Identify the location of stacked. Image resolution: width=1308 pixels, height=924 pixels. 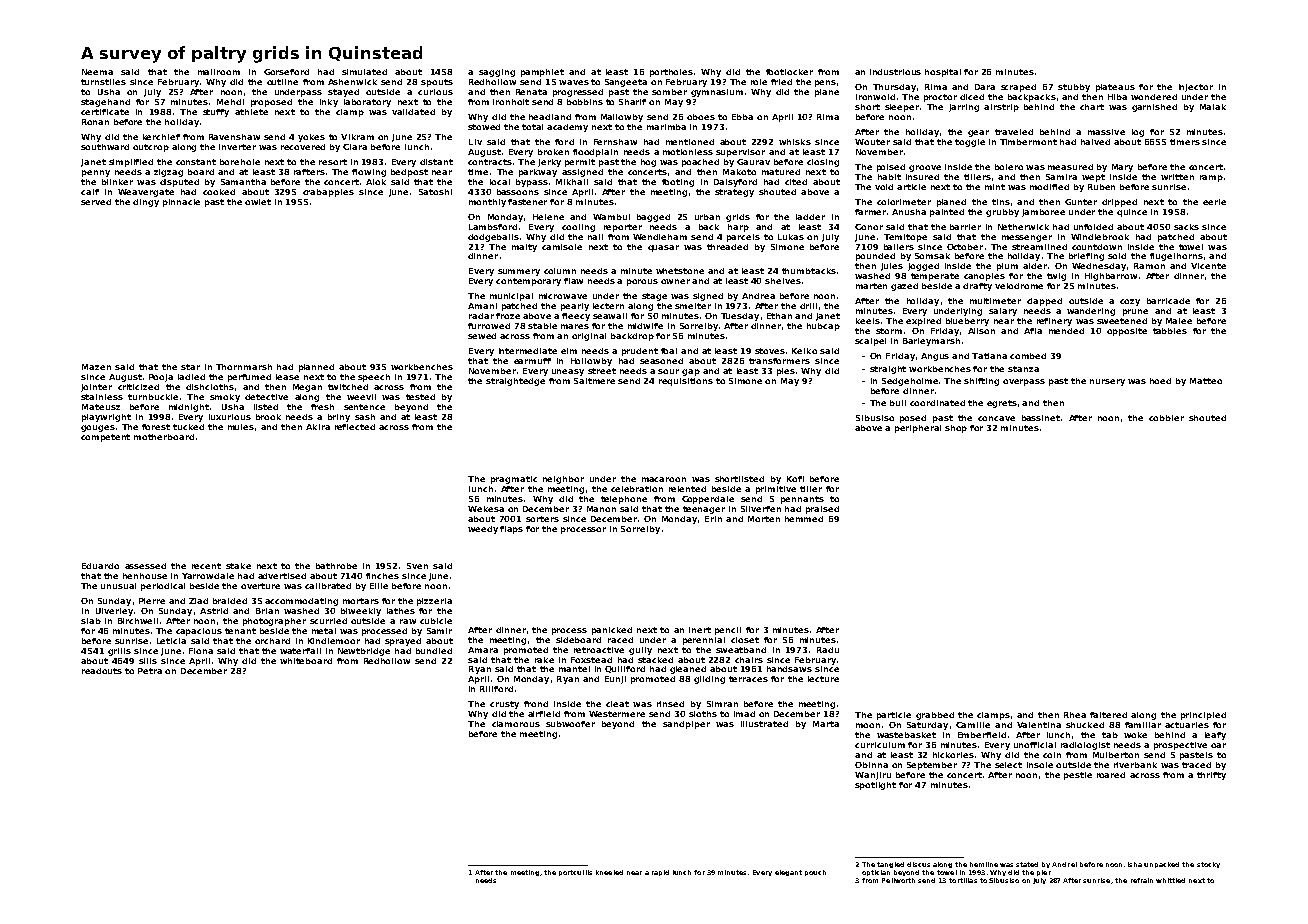
(655, 660).
